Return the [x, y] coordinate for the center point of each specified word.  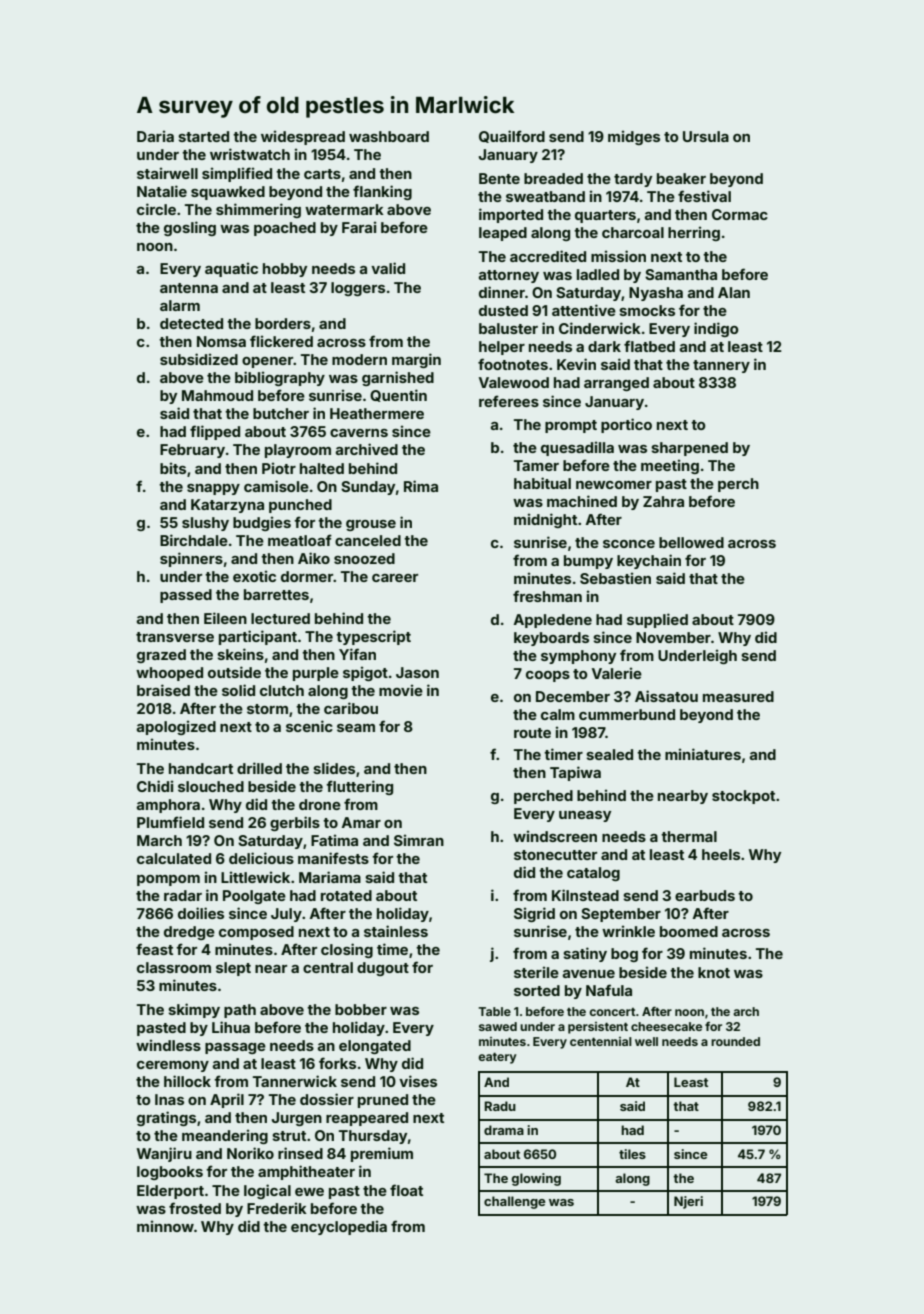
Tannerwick [295, 1081]
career [395, 578]
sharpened [689, 449]
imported [511, 215]
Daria [155, 136]
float [406, 1190]
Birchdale [194, 540]
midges [634, 137]
